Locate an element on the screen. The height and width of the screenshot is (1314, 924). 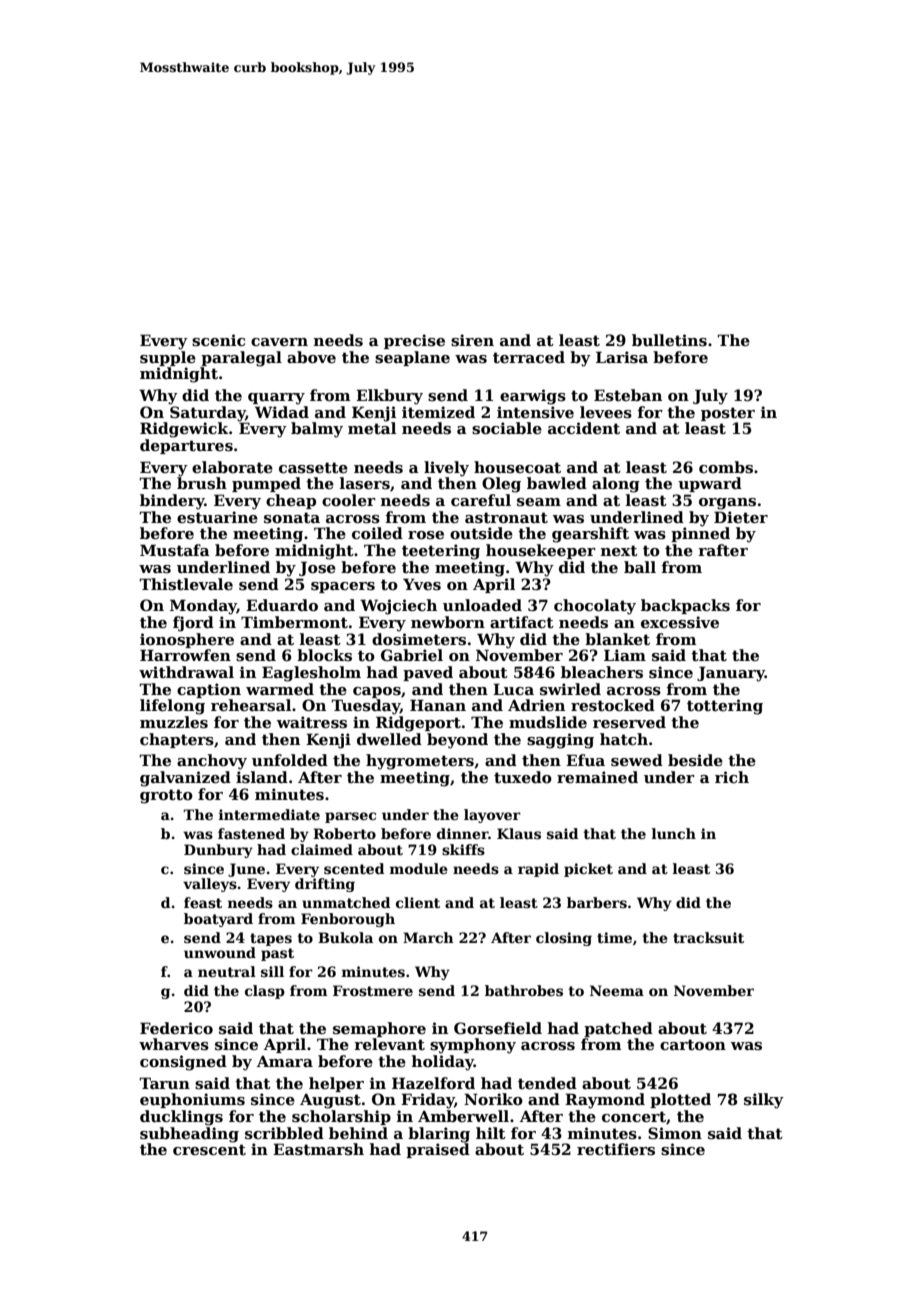
crescent is located at coordinates (209, 1149).
